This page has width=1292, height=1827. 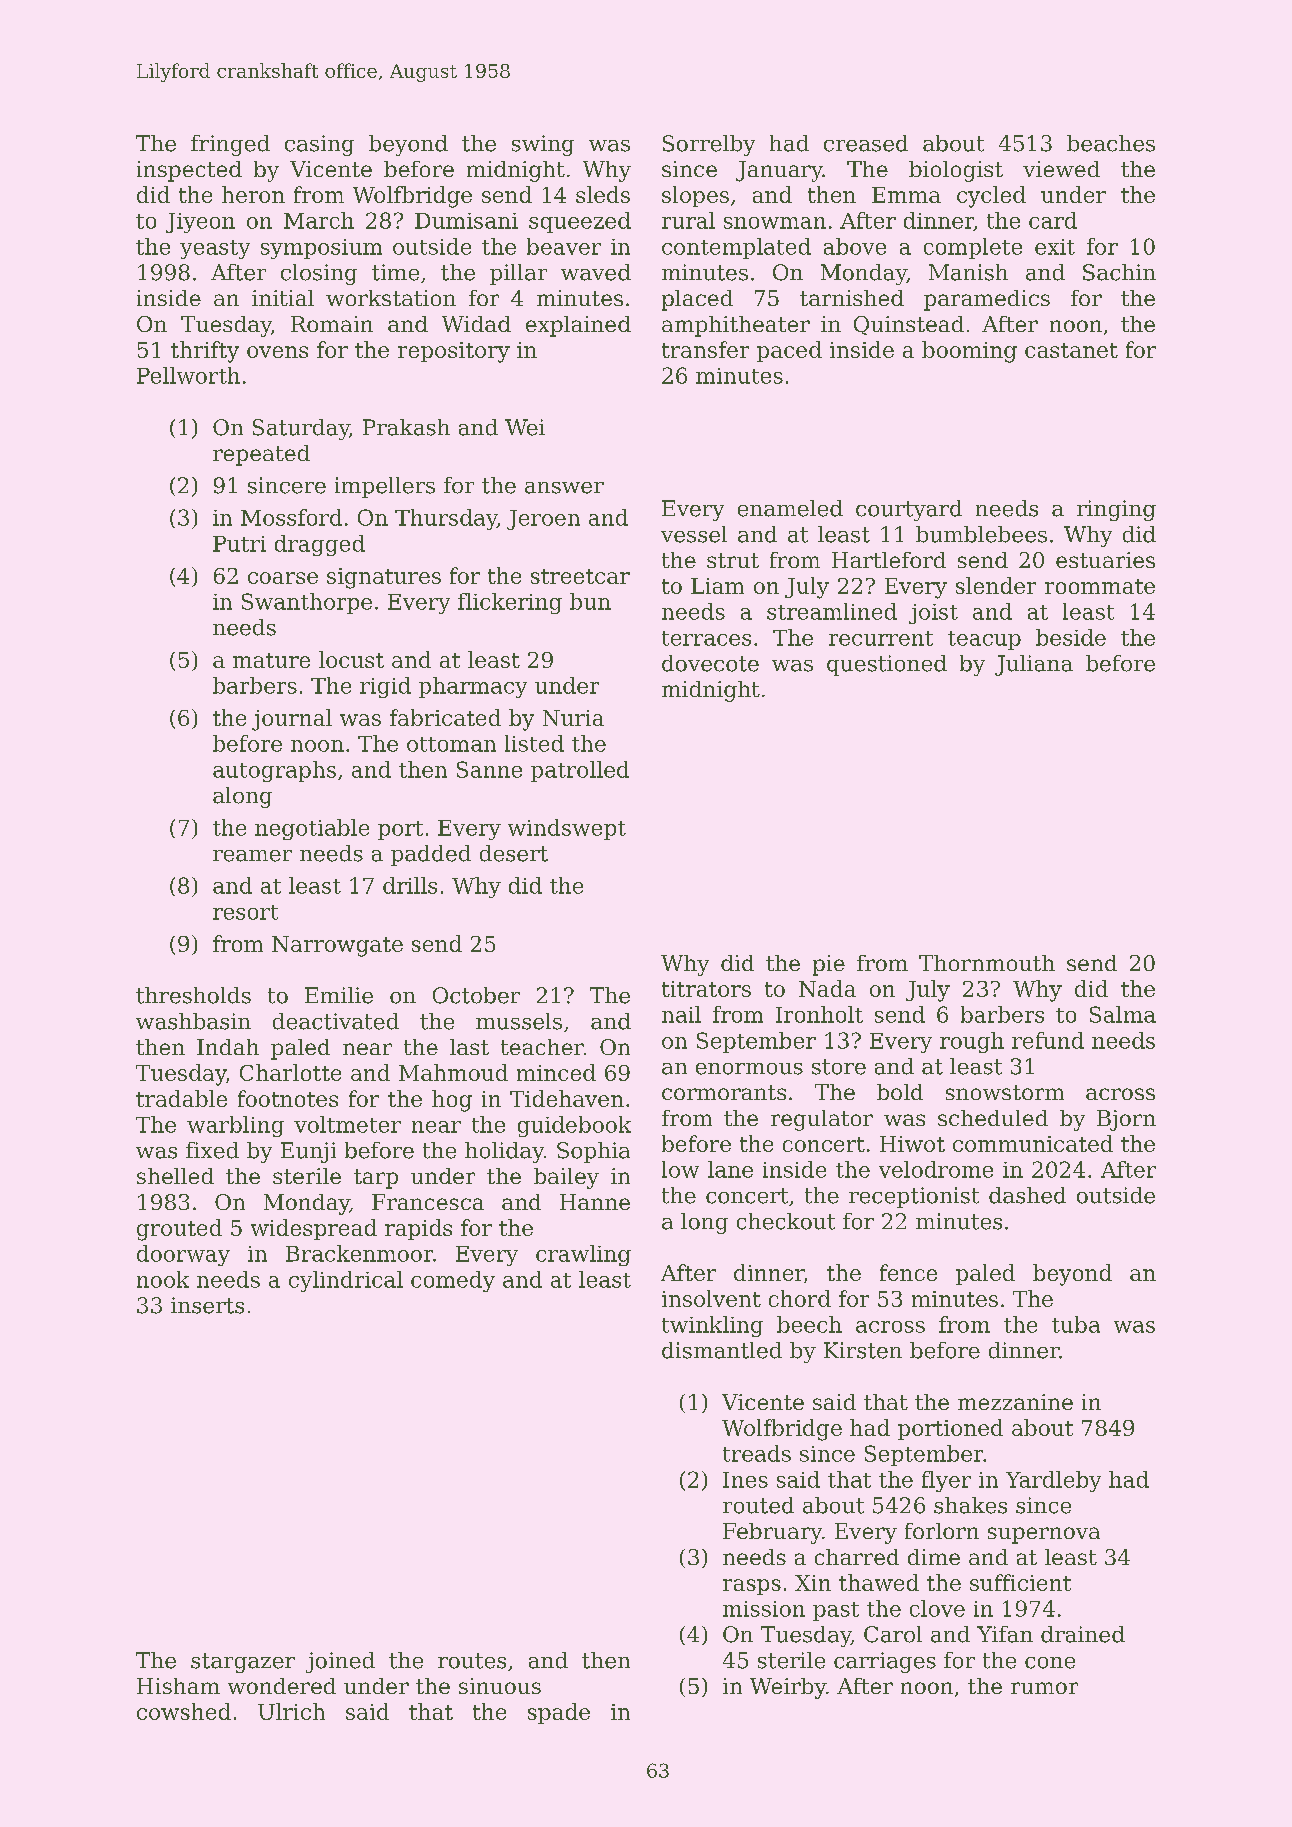 What do you see at coordinates (1100, 586) in the page?
I see `roommate` at bounding box center [1100, 586].
